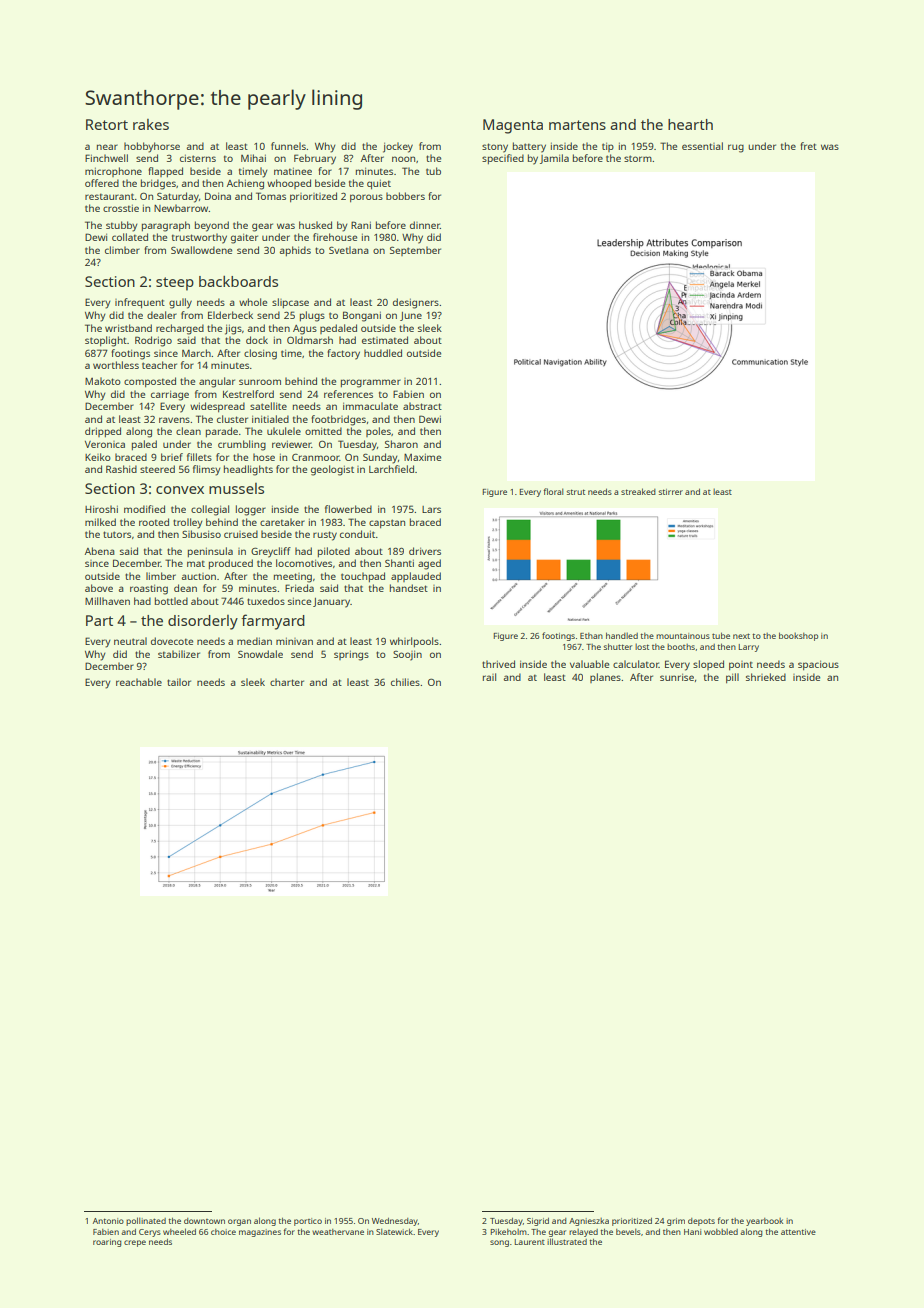 The width and height of the image is (924, 1308). What do you see at coordinates (151, 124) in the image?
I see `rakes` at bounding box center [151, 124].
